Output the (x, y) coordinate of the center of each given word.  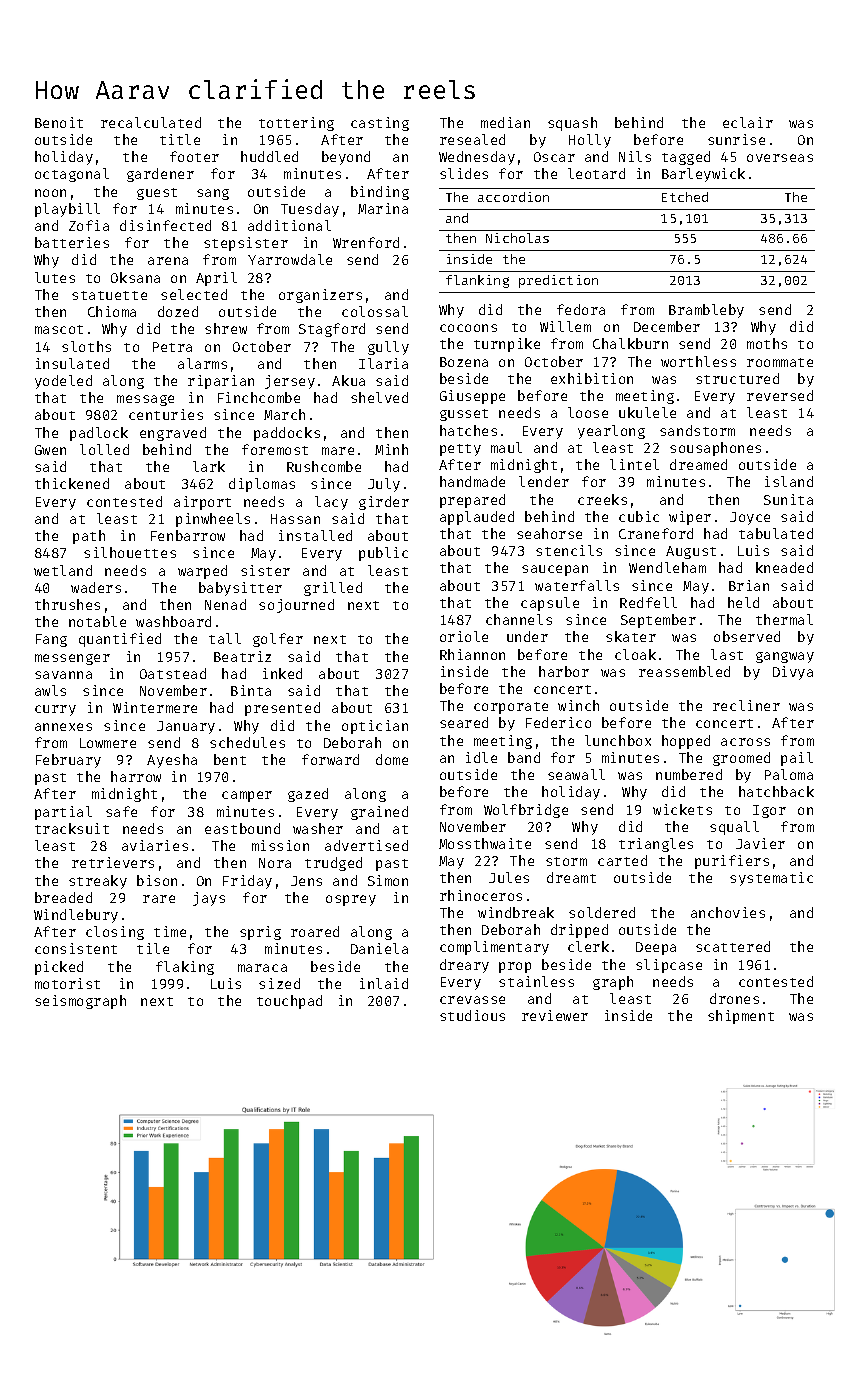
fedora (581, 309)
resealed (472, 139)
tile (153, 948)
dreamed (698, 464)
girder (384, 503)
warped (202, 572)
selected (194, 294)
